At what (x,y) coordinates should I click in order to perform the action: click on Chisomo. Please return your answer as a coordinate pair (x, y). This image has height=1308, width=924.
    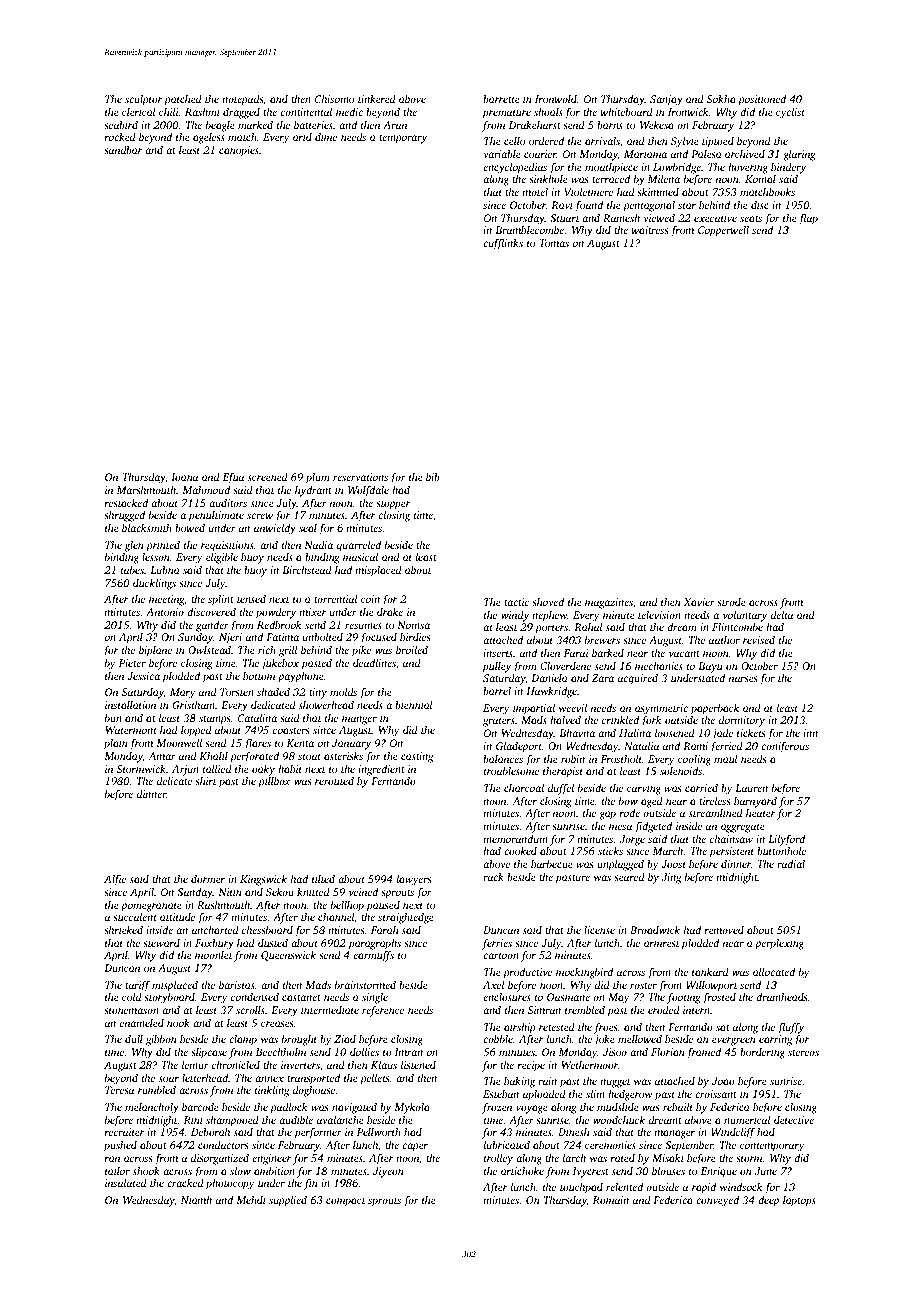
    Looking at the image, I should click on (334, 99).
